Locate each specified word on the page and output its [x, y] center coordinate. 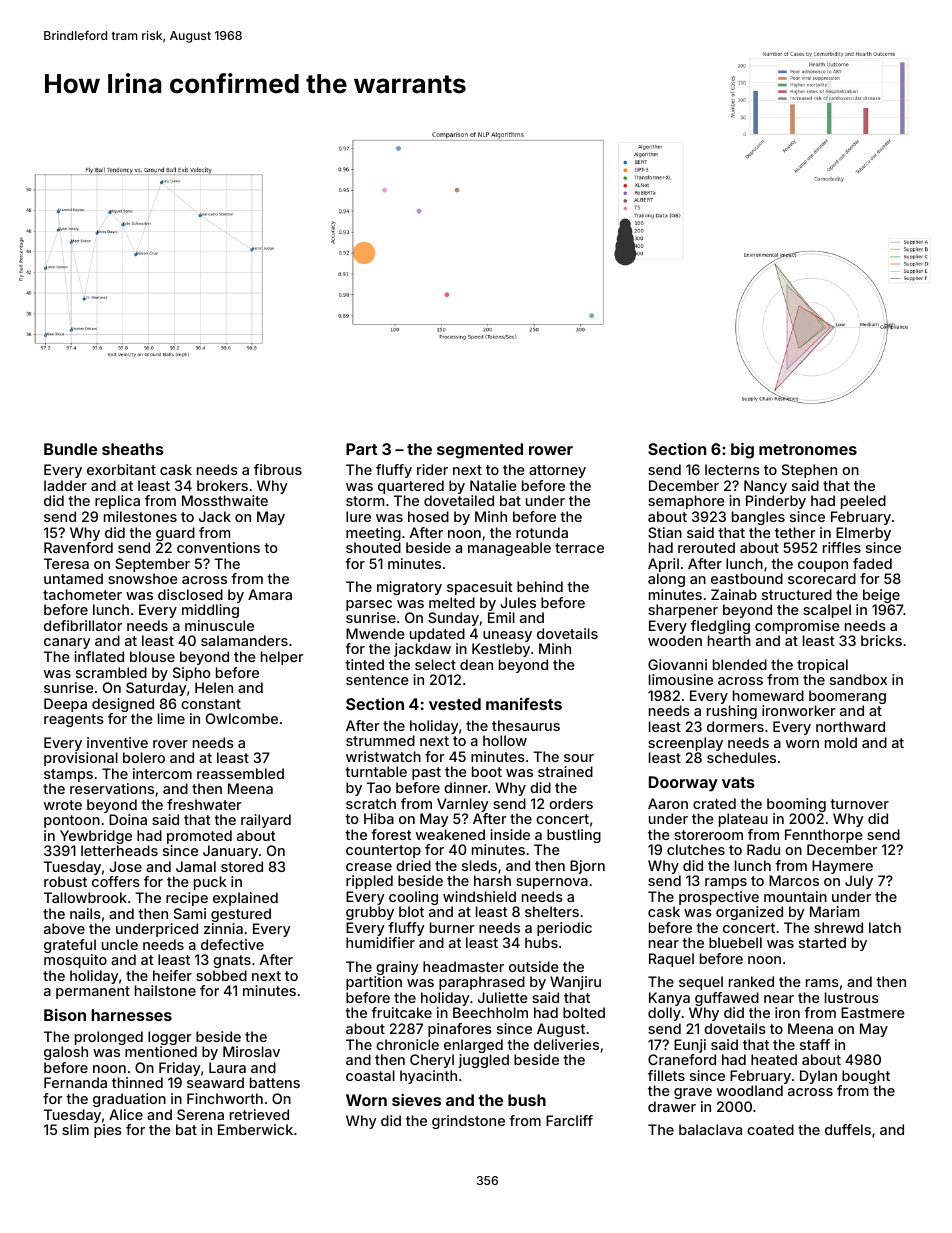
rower [551, 450]
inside [510, 834]
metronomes [808, 449]
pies [108, 1131]
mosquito [75, 961]
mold [841, 742]
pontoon [72, 821]
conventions [218, 547]
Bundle [70, 449]
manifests [524, 704]
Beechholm [490, 1012]
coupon [823, 566]
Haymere [842, 867]
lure [358, 516]
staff [815, 1044]
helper [282, 658]
